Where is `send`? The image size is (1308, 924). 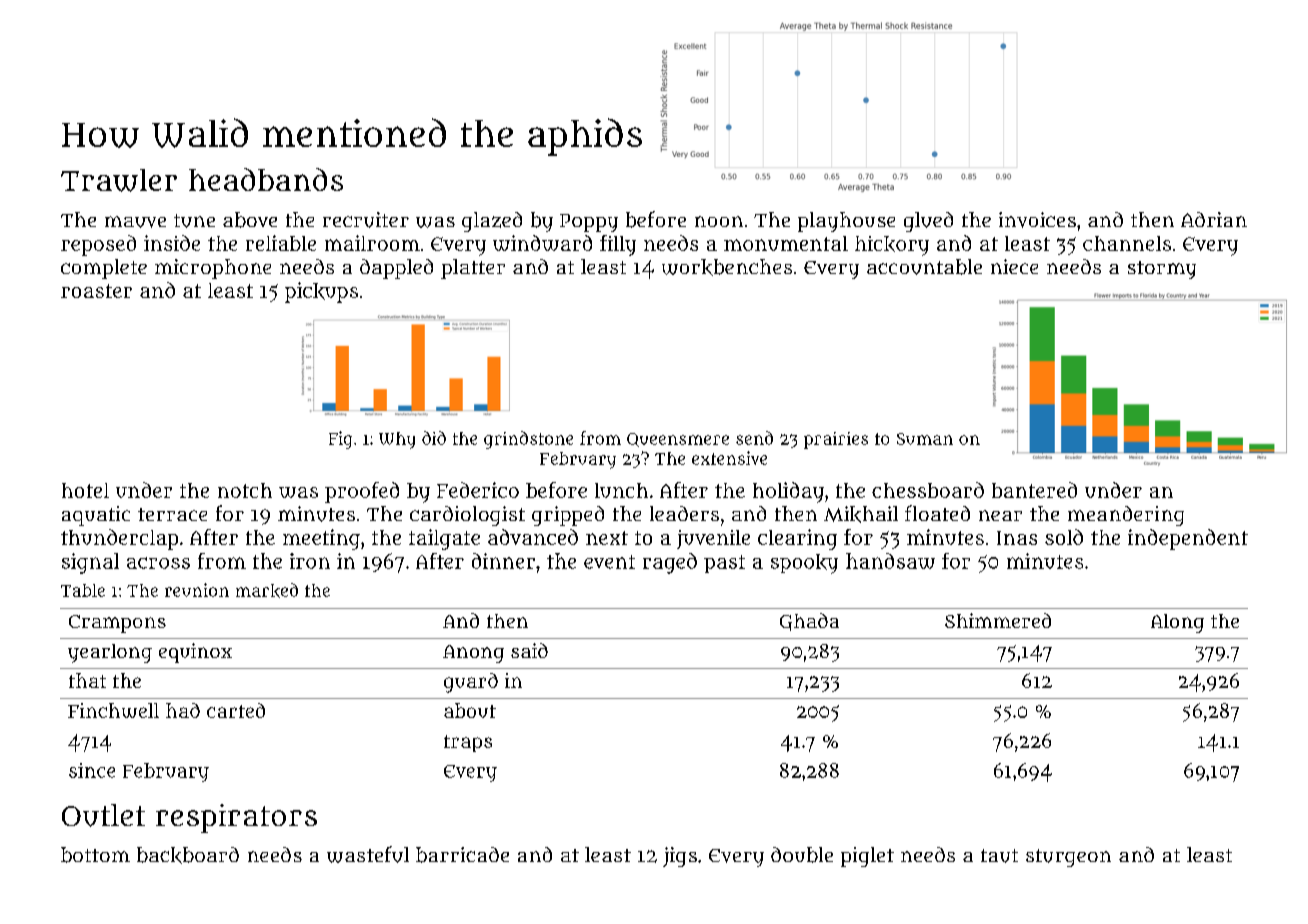
send is located at coordinates (754, 438).
